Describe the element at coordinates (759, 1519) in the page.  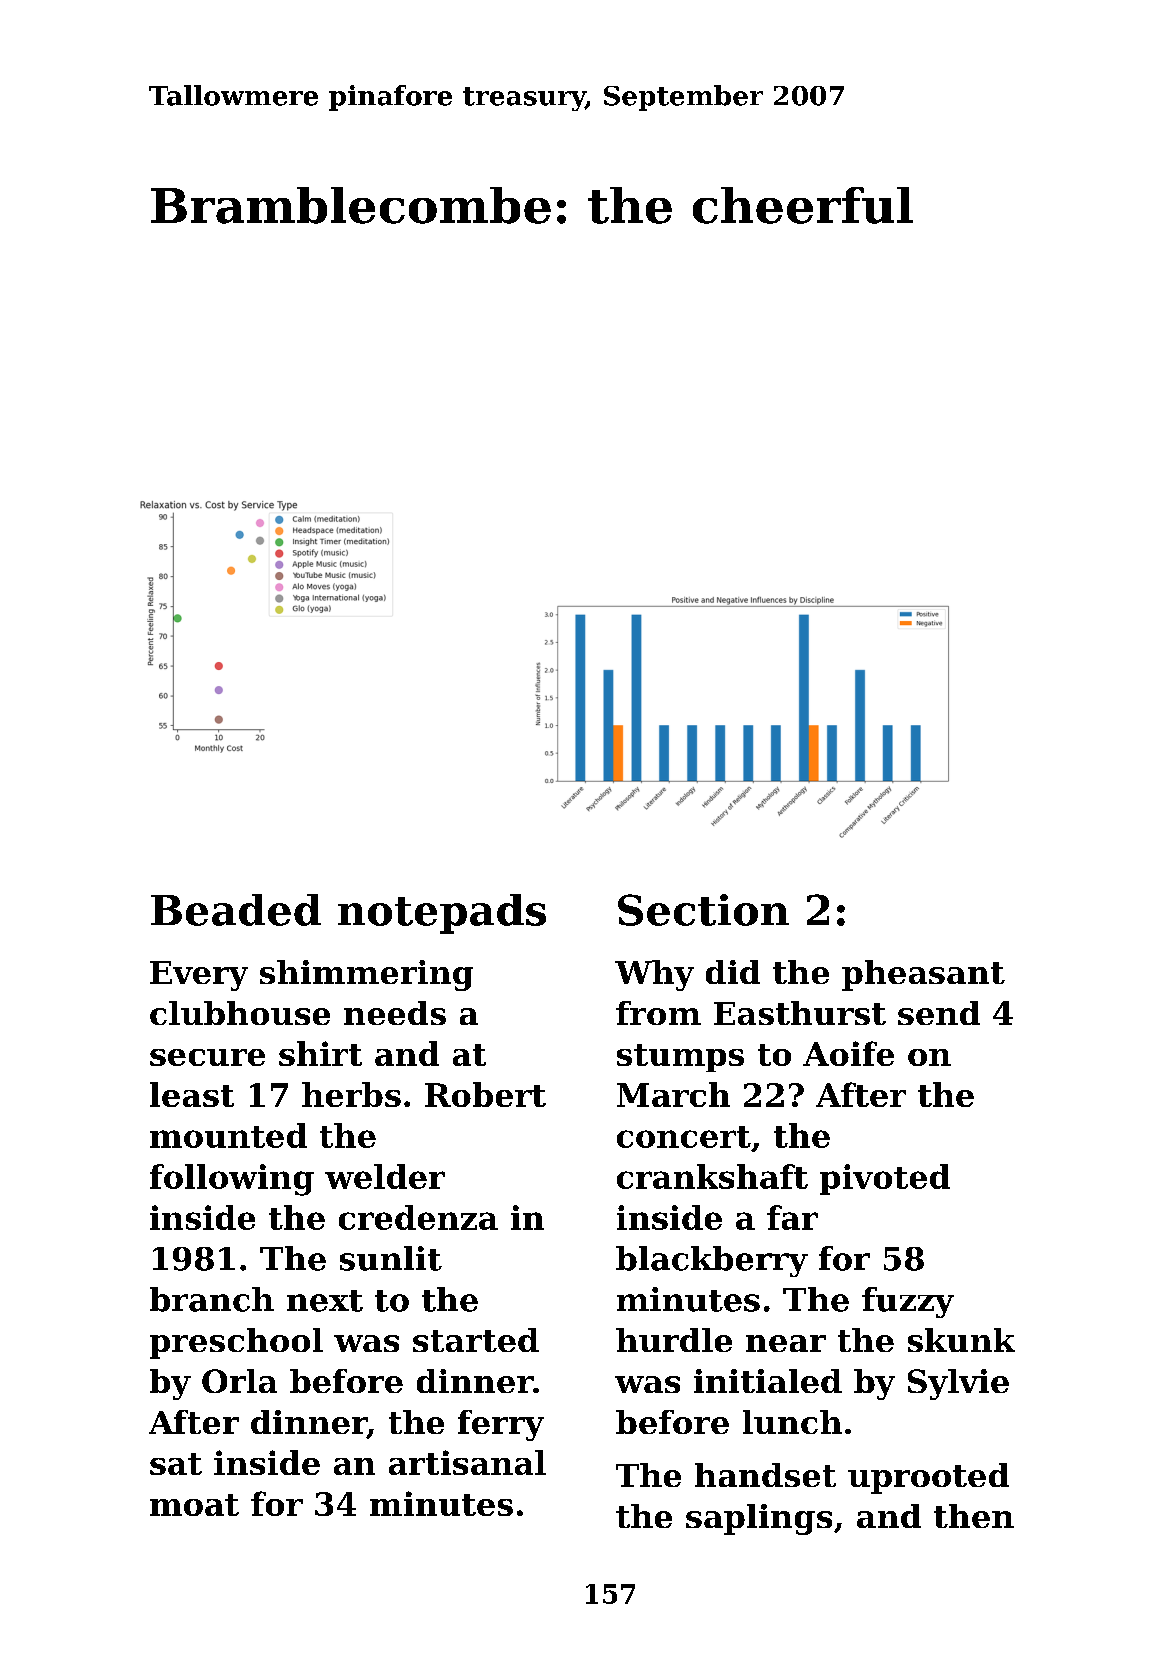
I see `saplings` at that location.
